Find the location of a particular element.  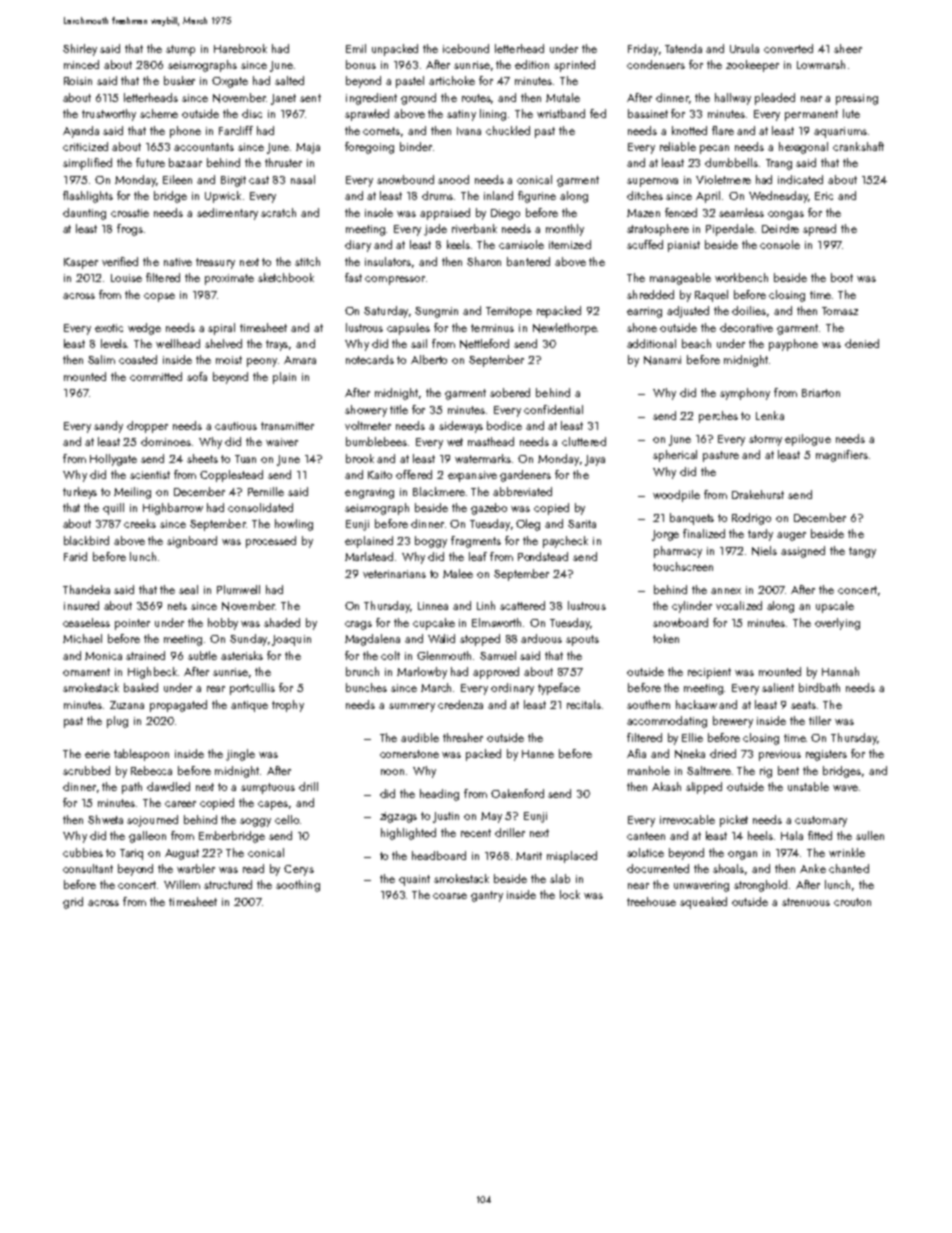

Willem is located at coordinates (182, 884).
